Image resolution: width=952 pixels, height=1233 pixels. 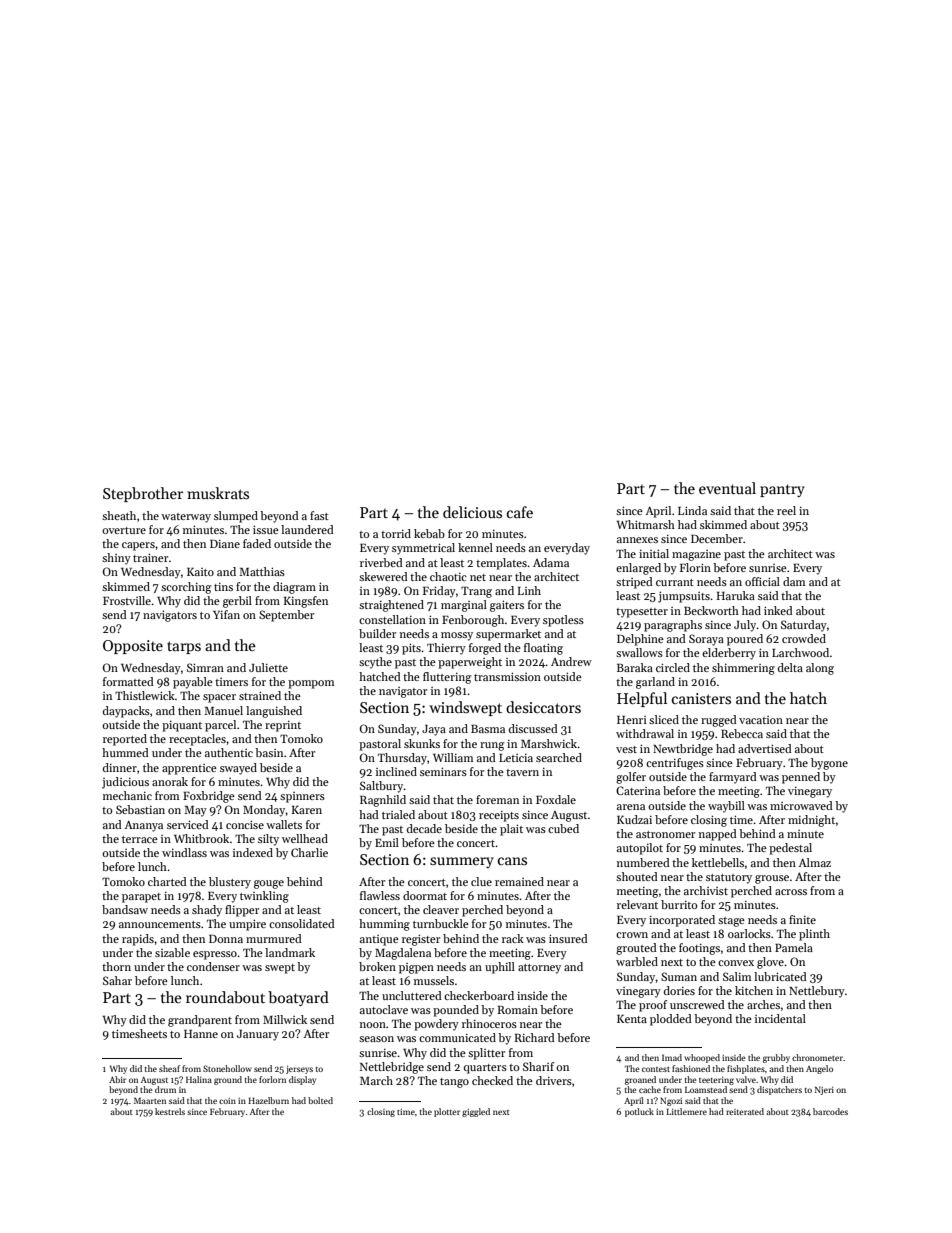 What do you see at coordinates (718, 835) in the document?
I see `napped` at bounding box center [718, 835].
